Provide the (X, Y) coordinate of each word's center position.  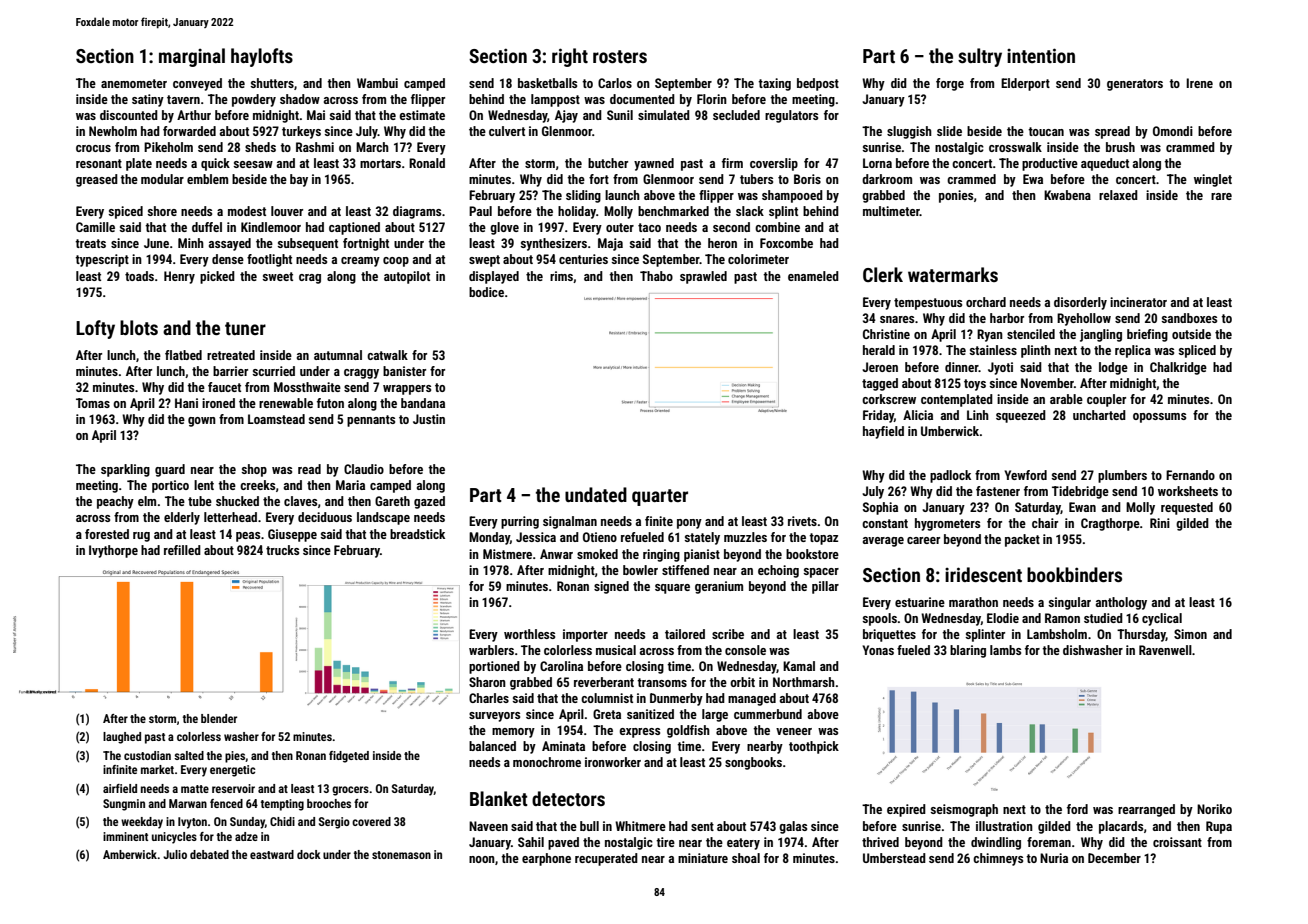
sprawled (703, 277)
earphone (546, 859)
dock (309, 854)
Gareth (392, 501)
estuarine (920, 602)
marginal (192, 57)
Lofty (95, 329)
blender (219, 718)
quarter (660, 497)
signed (611, 587)
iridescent (983, 574)
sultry (980, 57)
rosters (620, 56)
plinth (1036, 351)
